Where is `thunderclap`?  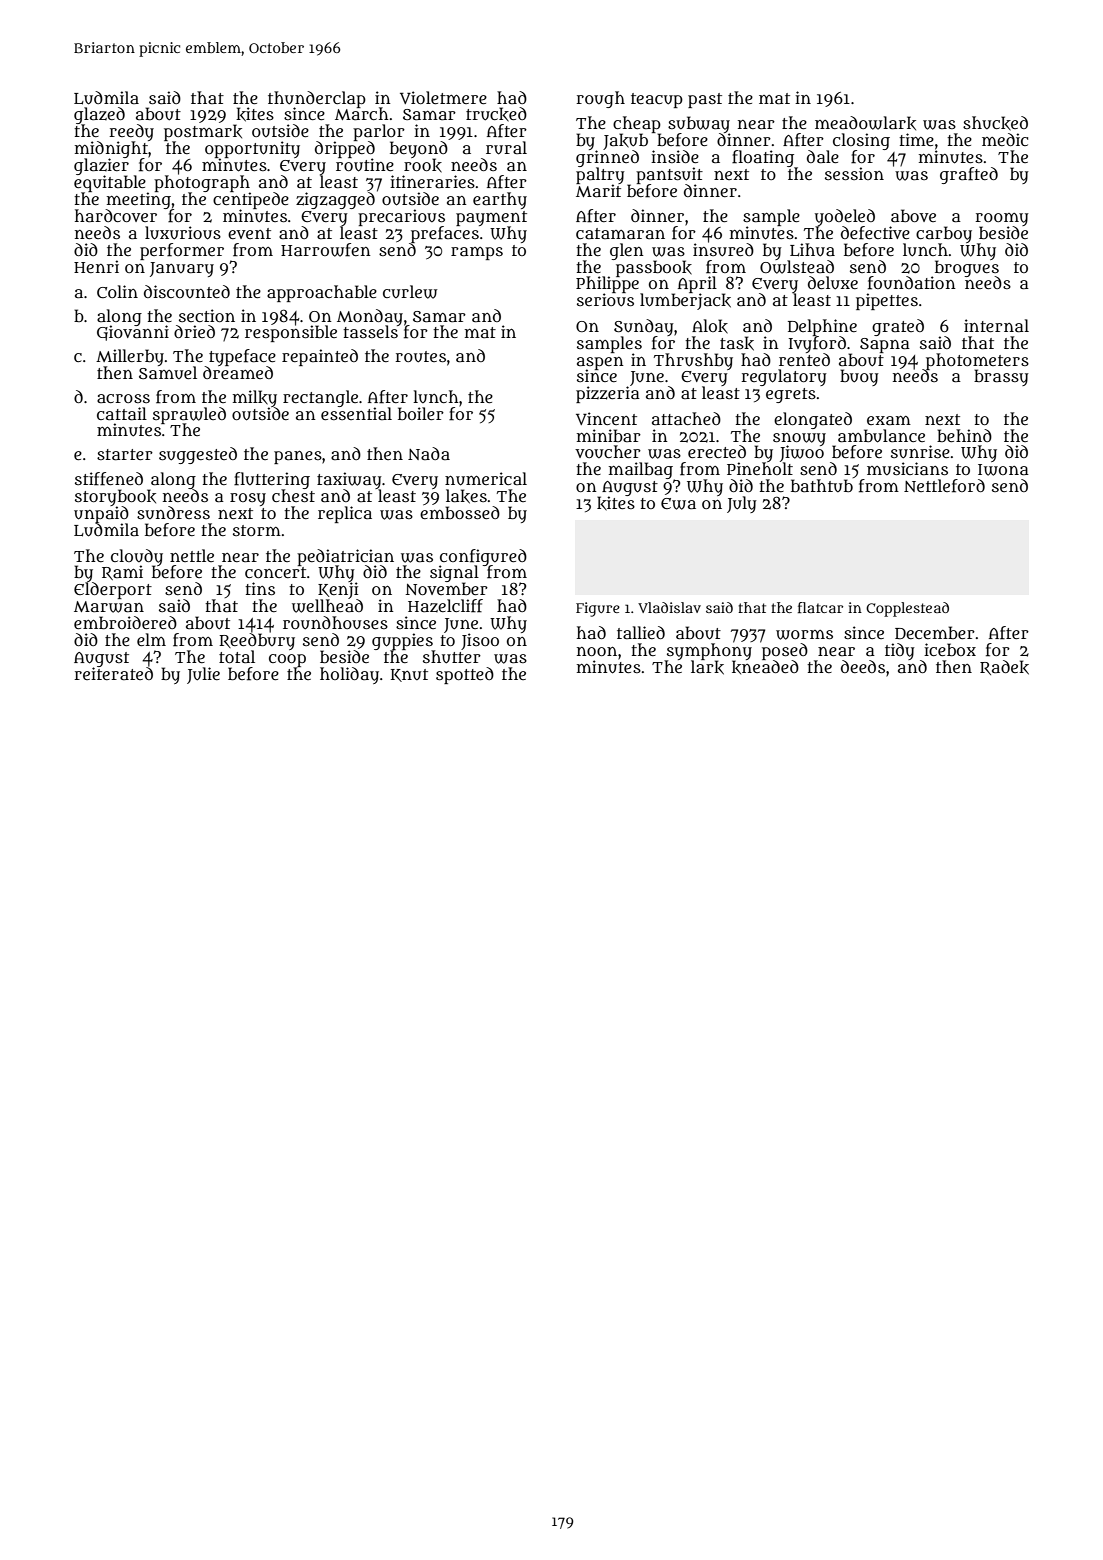
thunderclap is located at coordinates (317, 99).
